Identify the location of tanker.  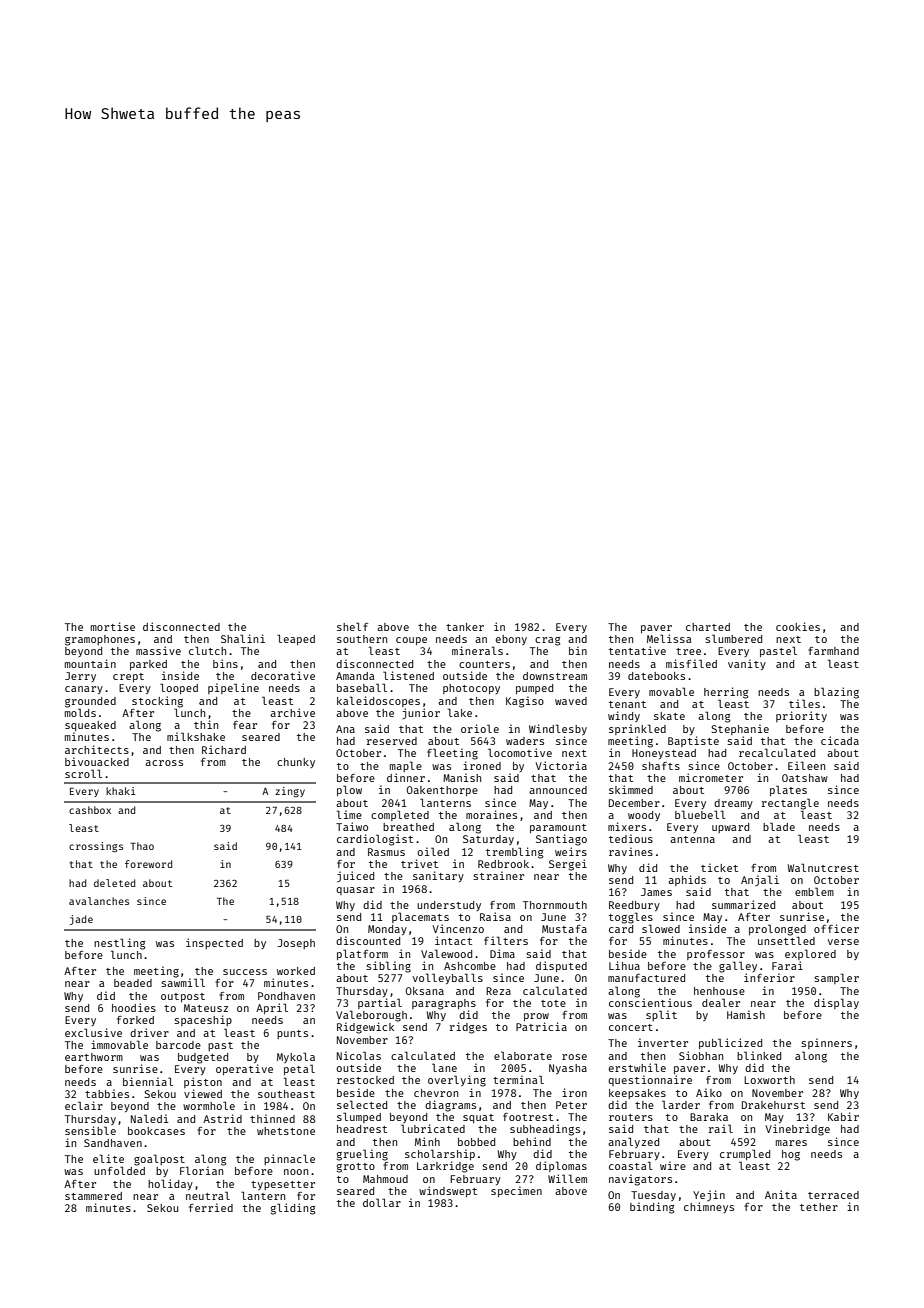
(465, 627).
